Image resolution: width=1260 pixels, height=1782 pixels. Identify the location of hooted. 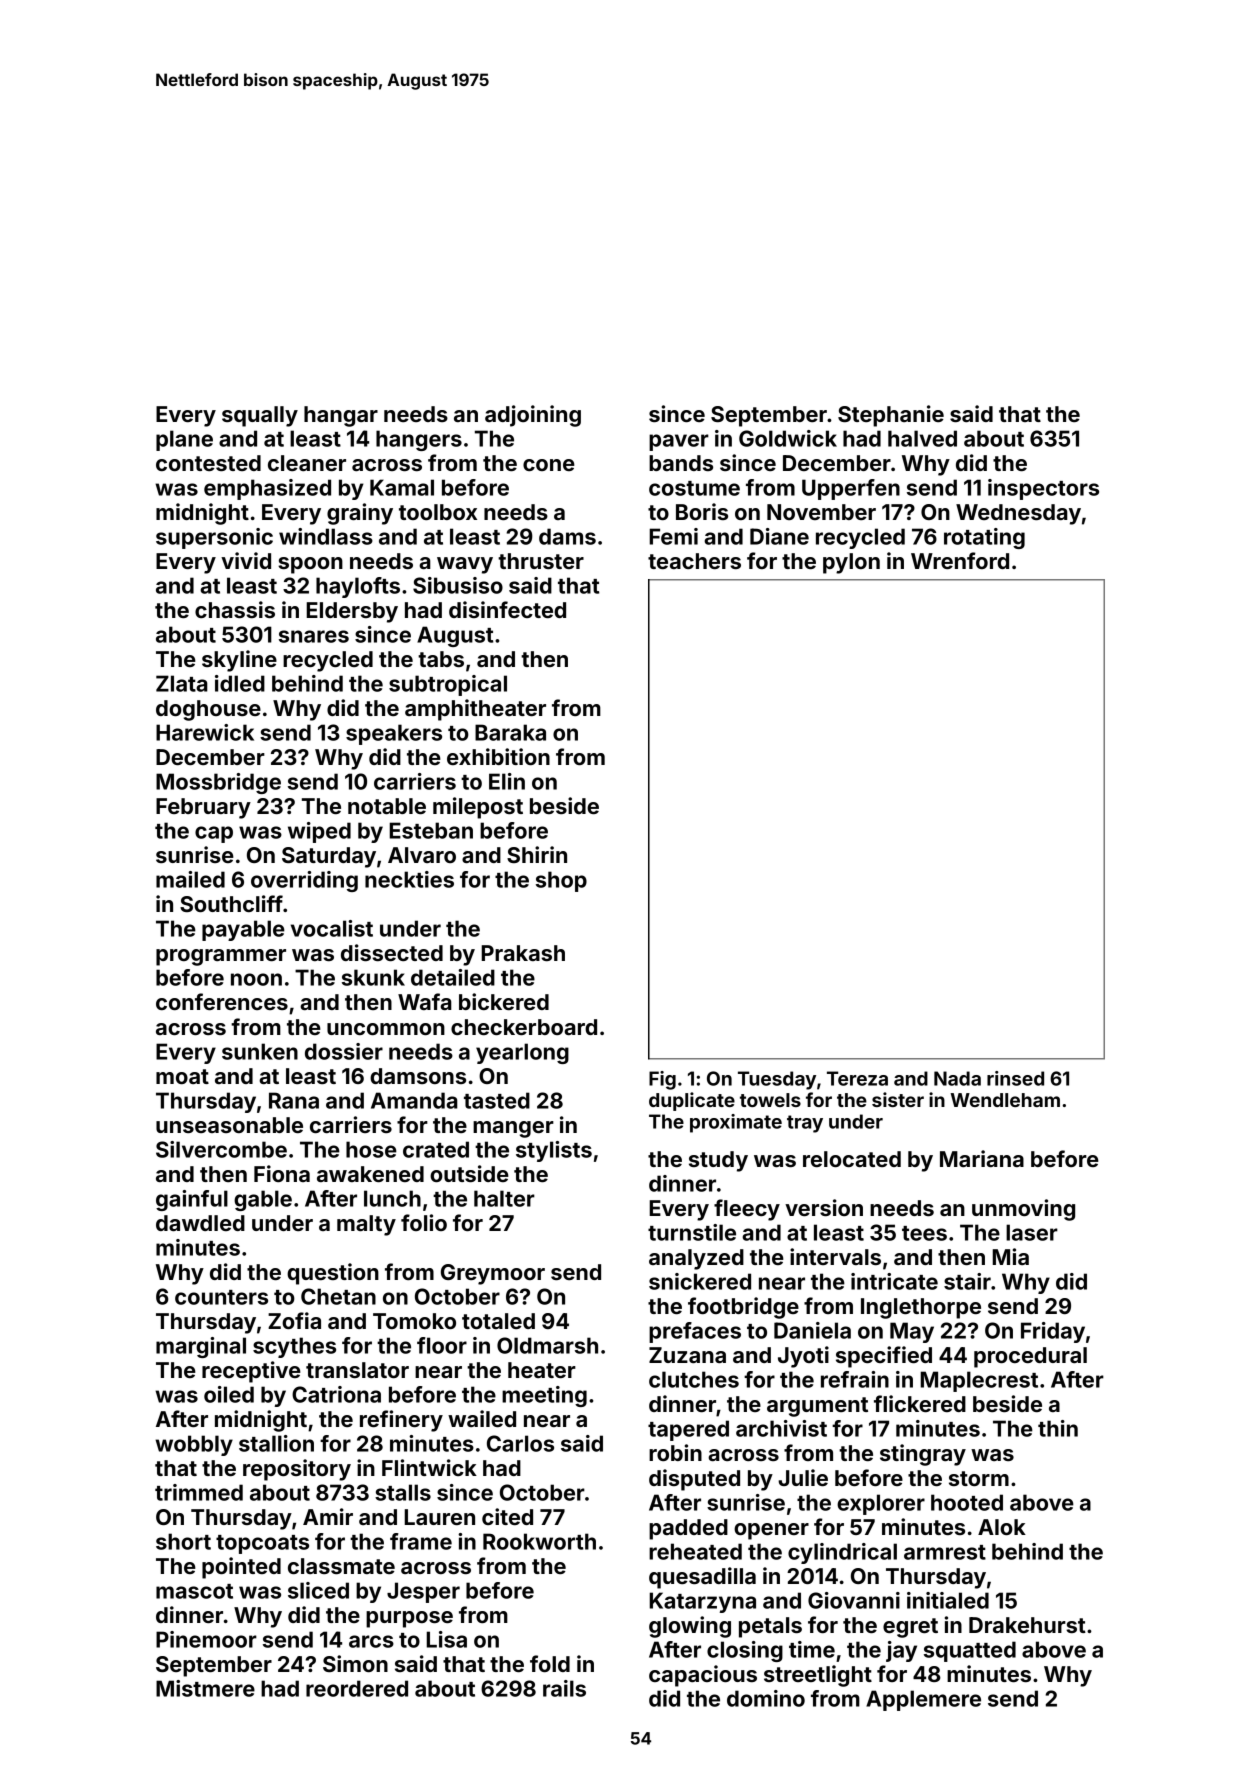
(967, 1502).
